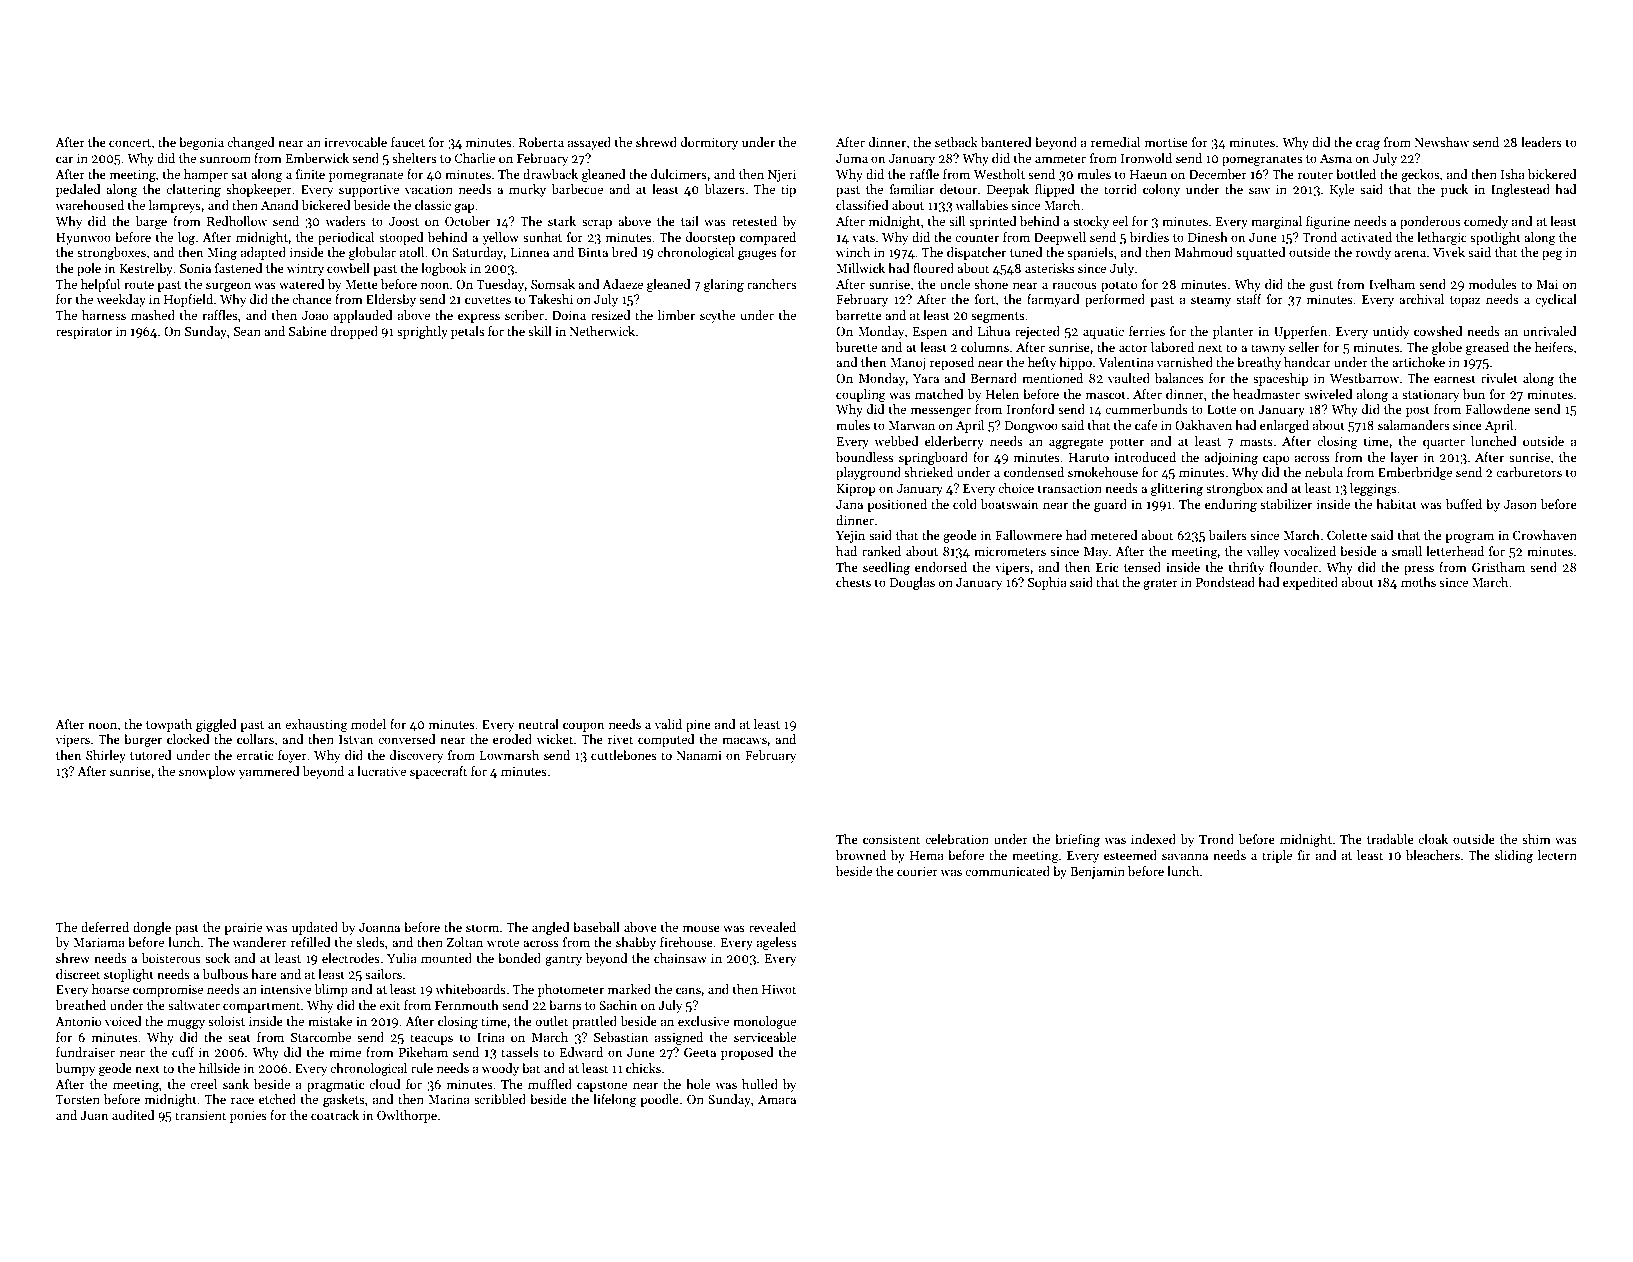  I want to click on grater, so click(1160, 584).
